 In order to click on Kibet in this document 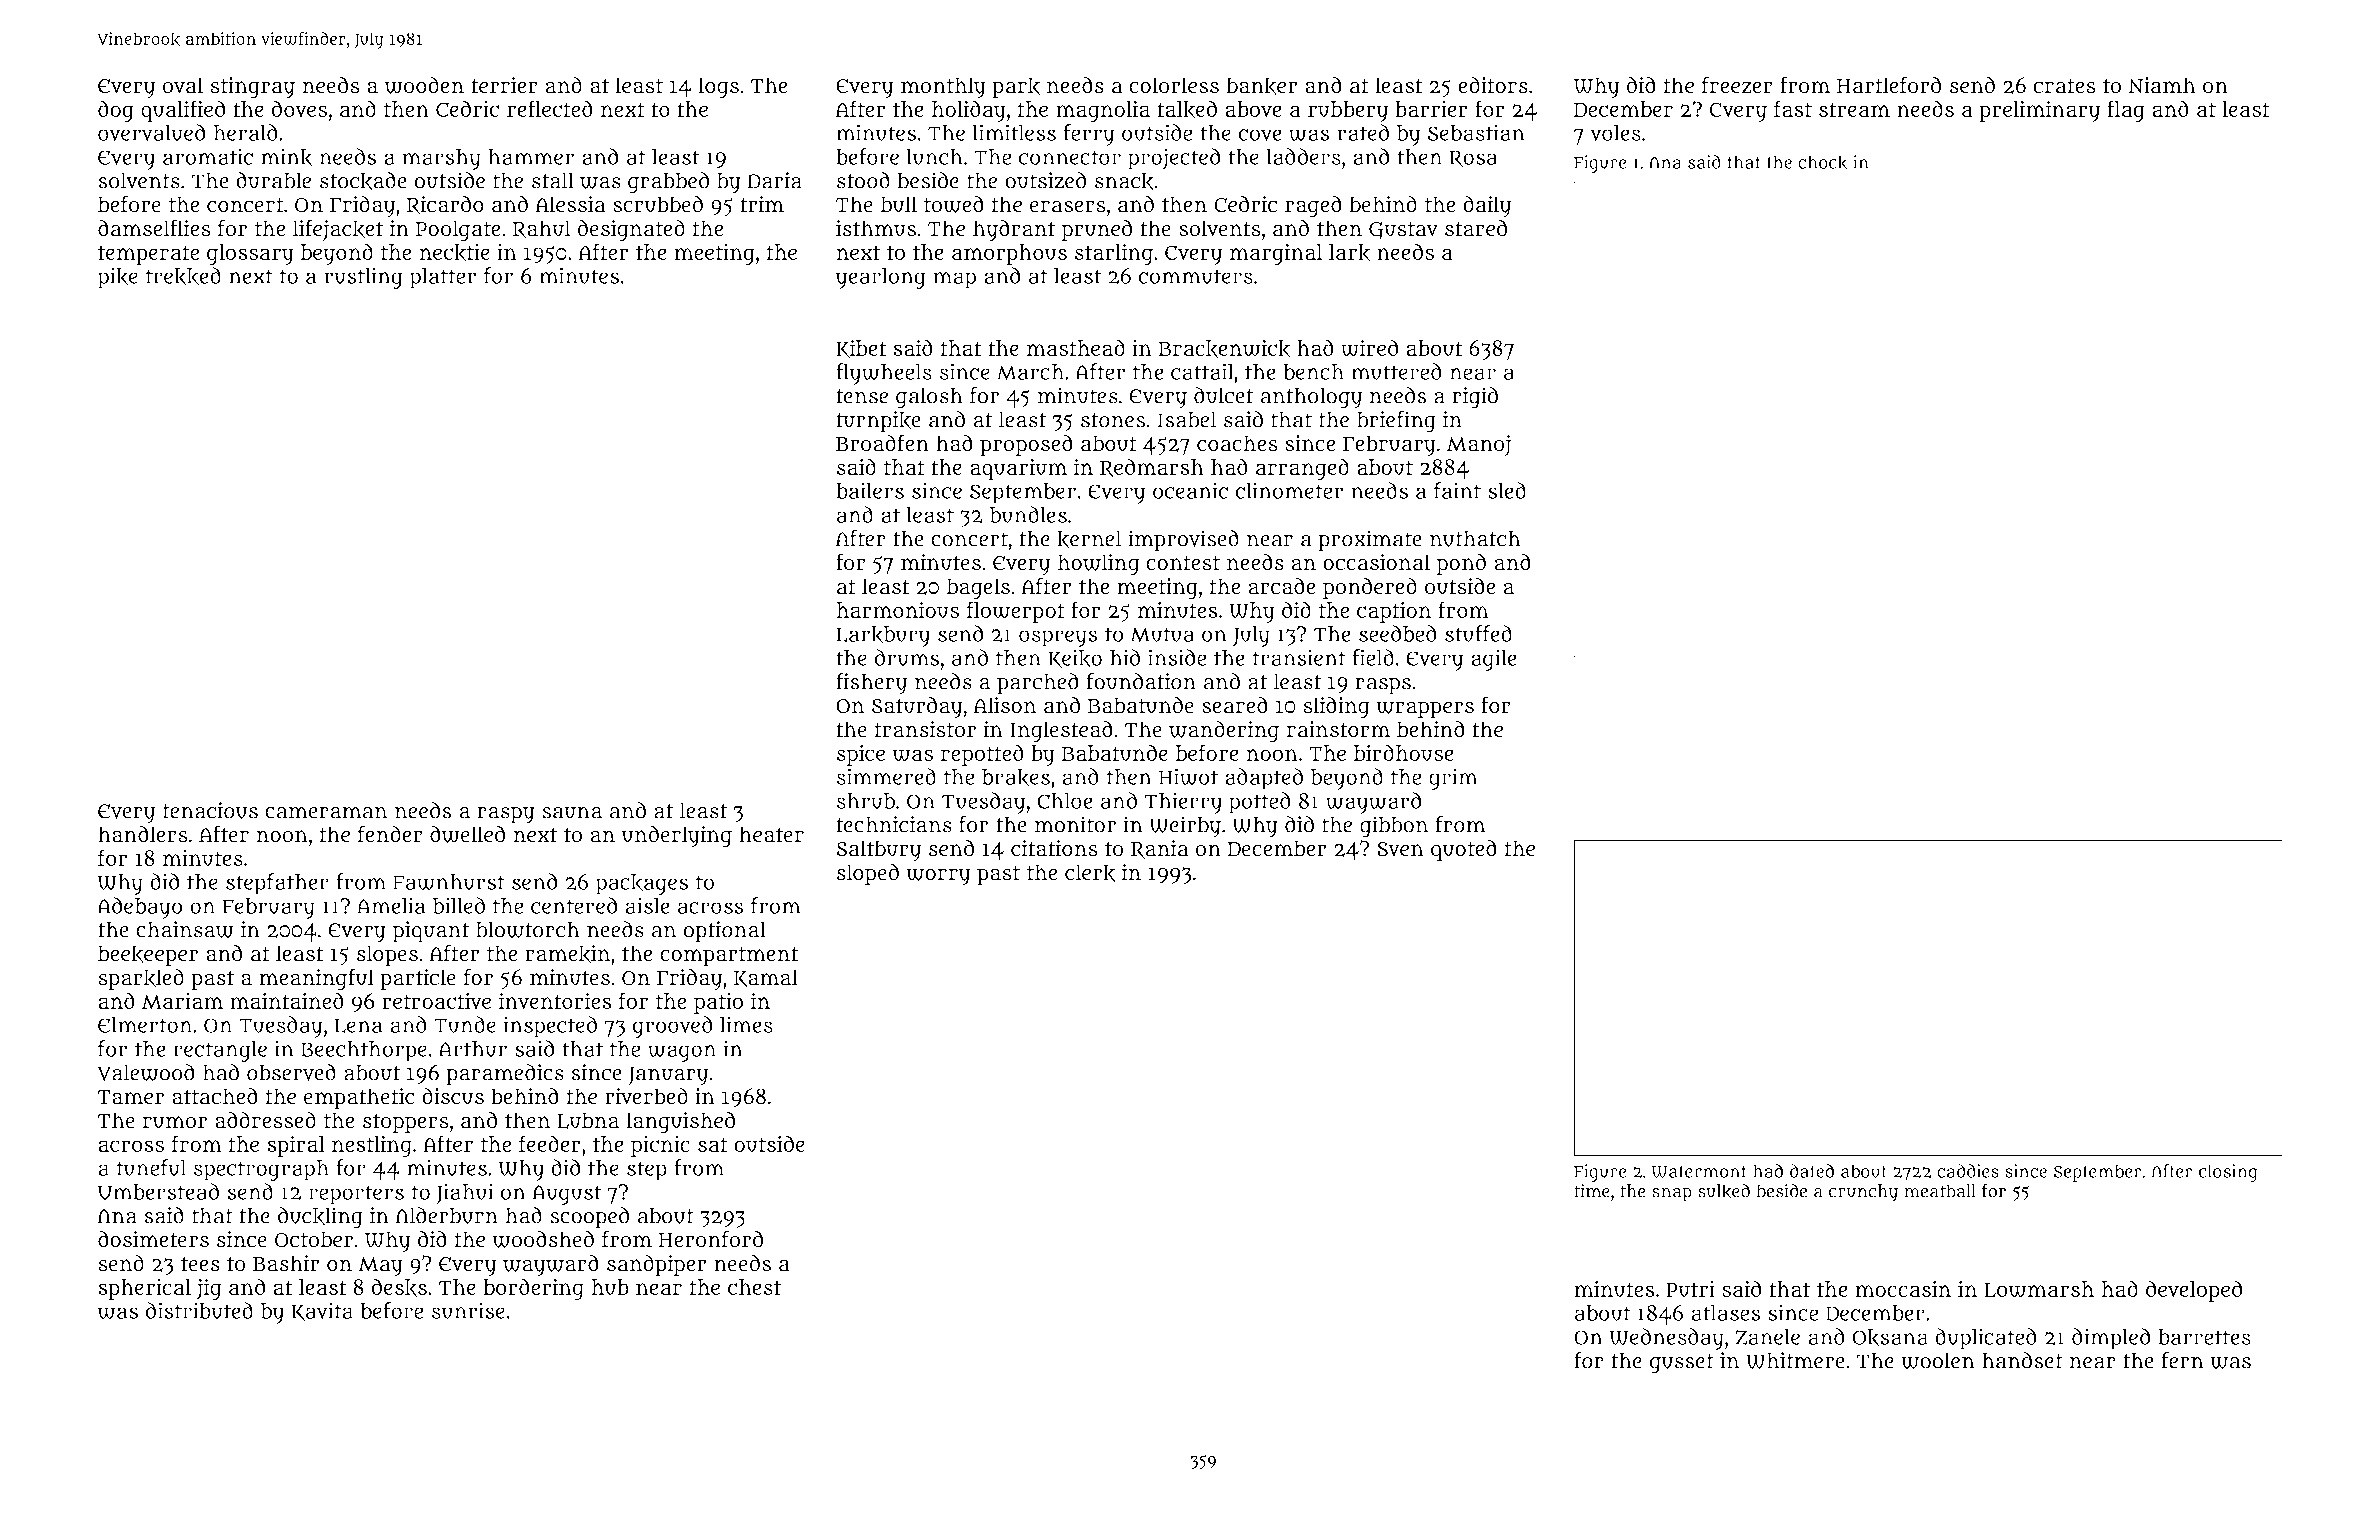, I will do `click(861, 349)`.
